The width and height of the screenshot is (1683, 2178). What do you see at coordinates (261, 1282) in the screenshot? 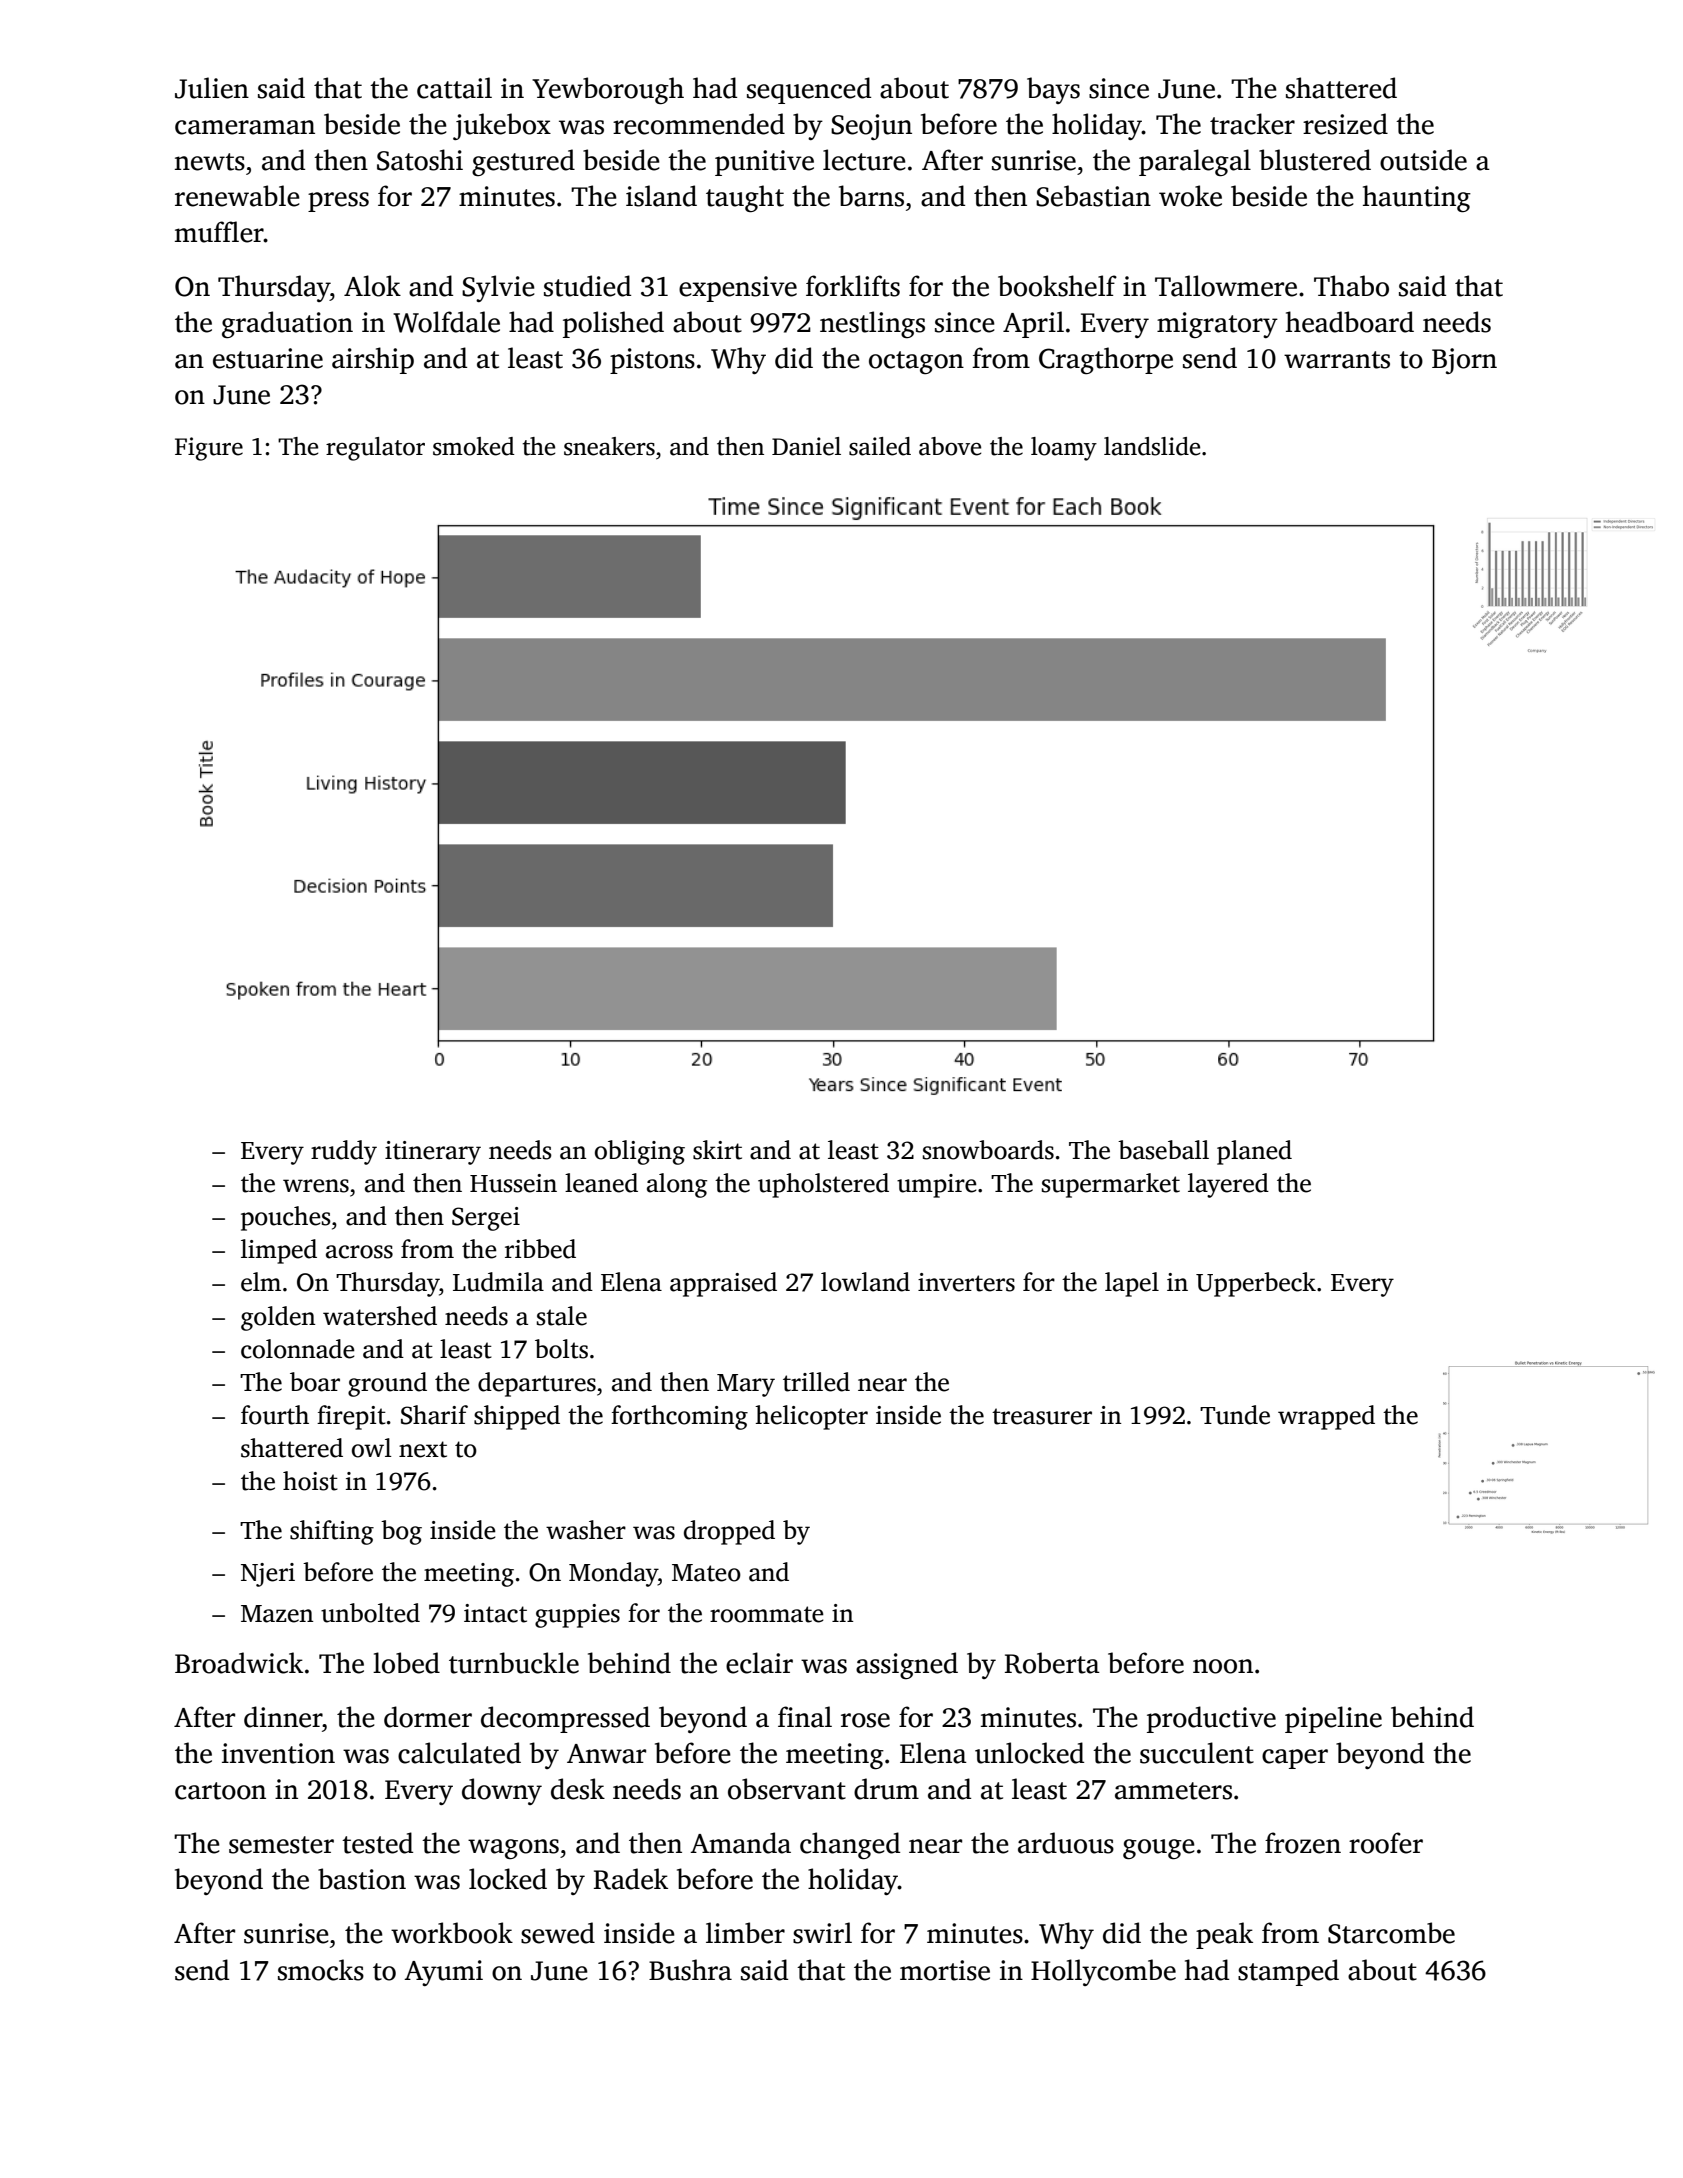
I see `elm` at bounding box center [261, 1282].
